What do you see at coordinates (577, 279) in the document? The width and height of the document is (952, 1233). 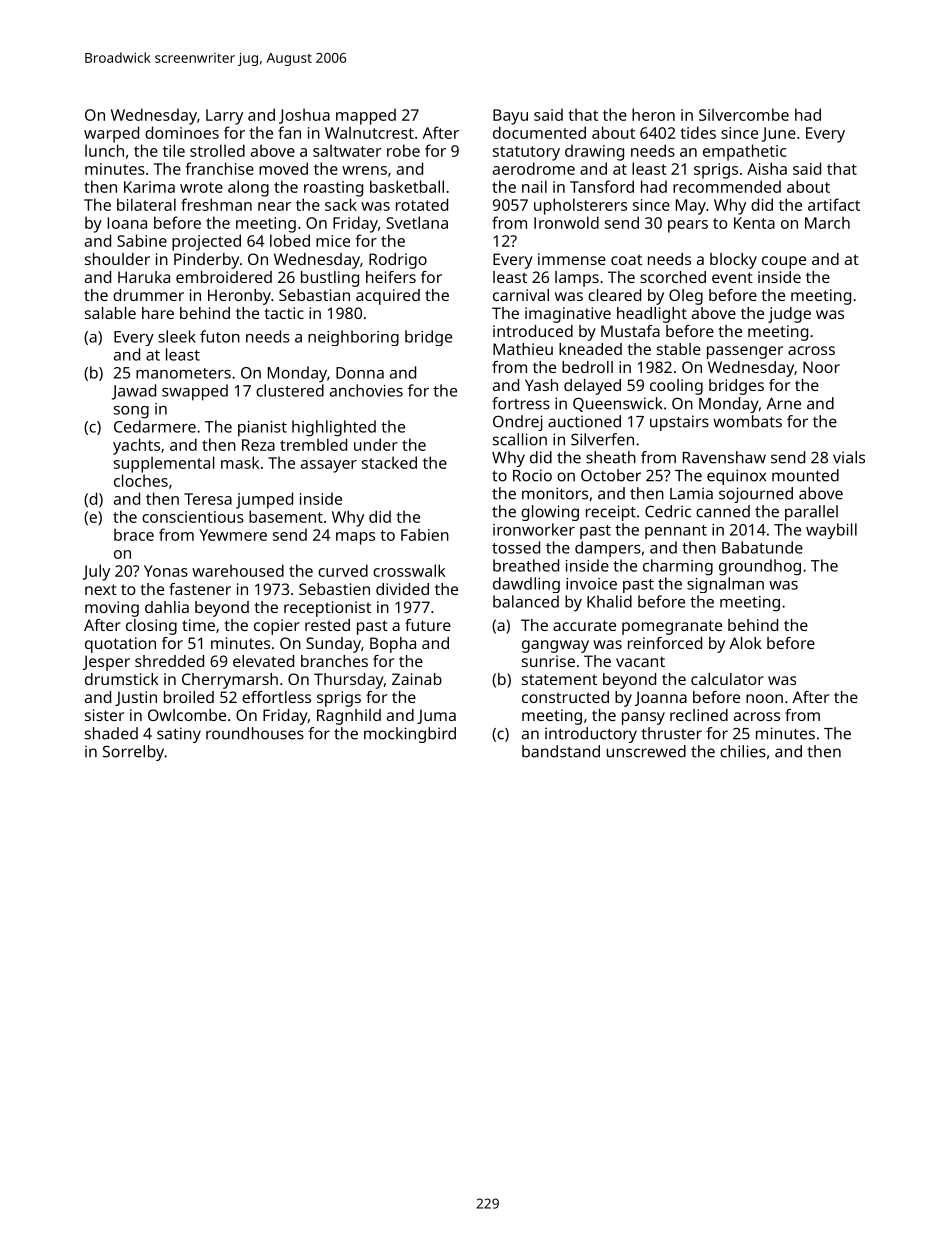 I see `lamps` at bounding box center [577, 279].
